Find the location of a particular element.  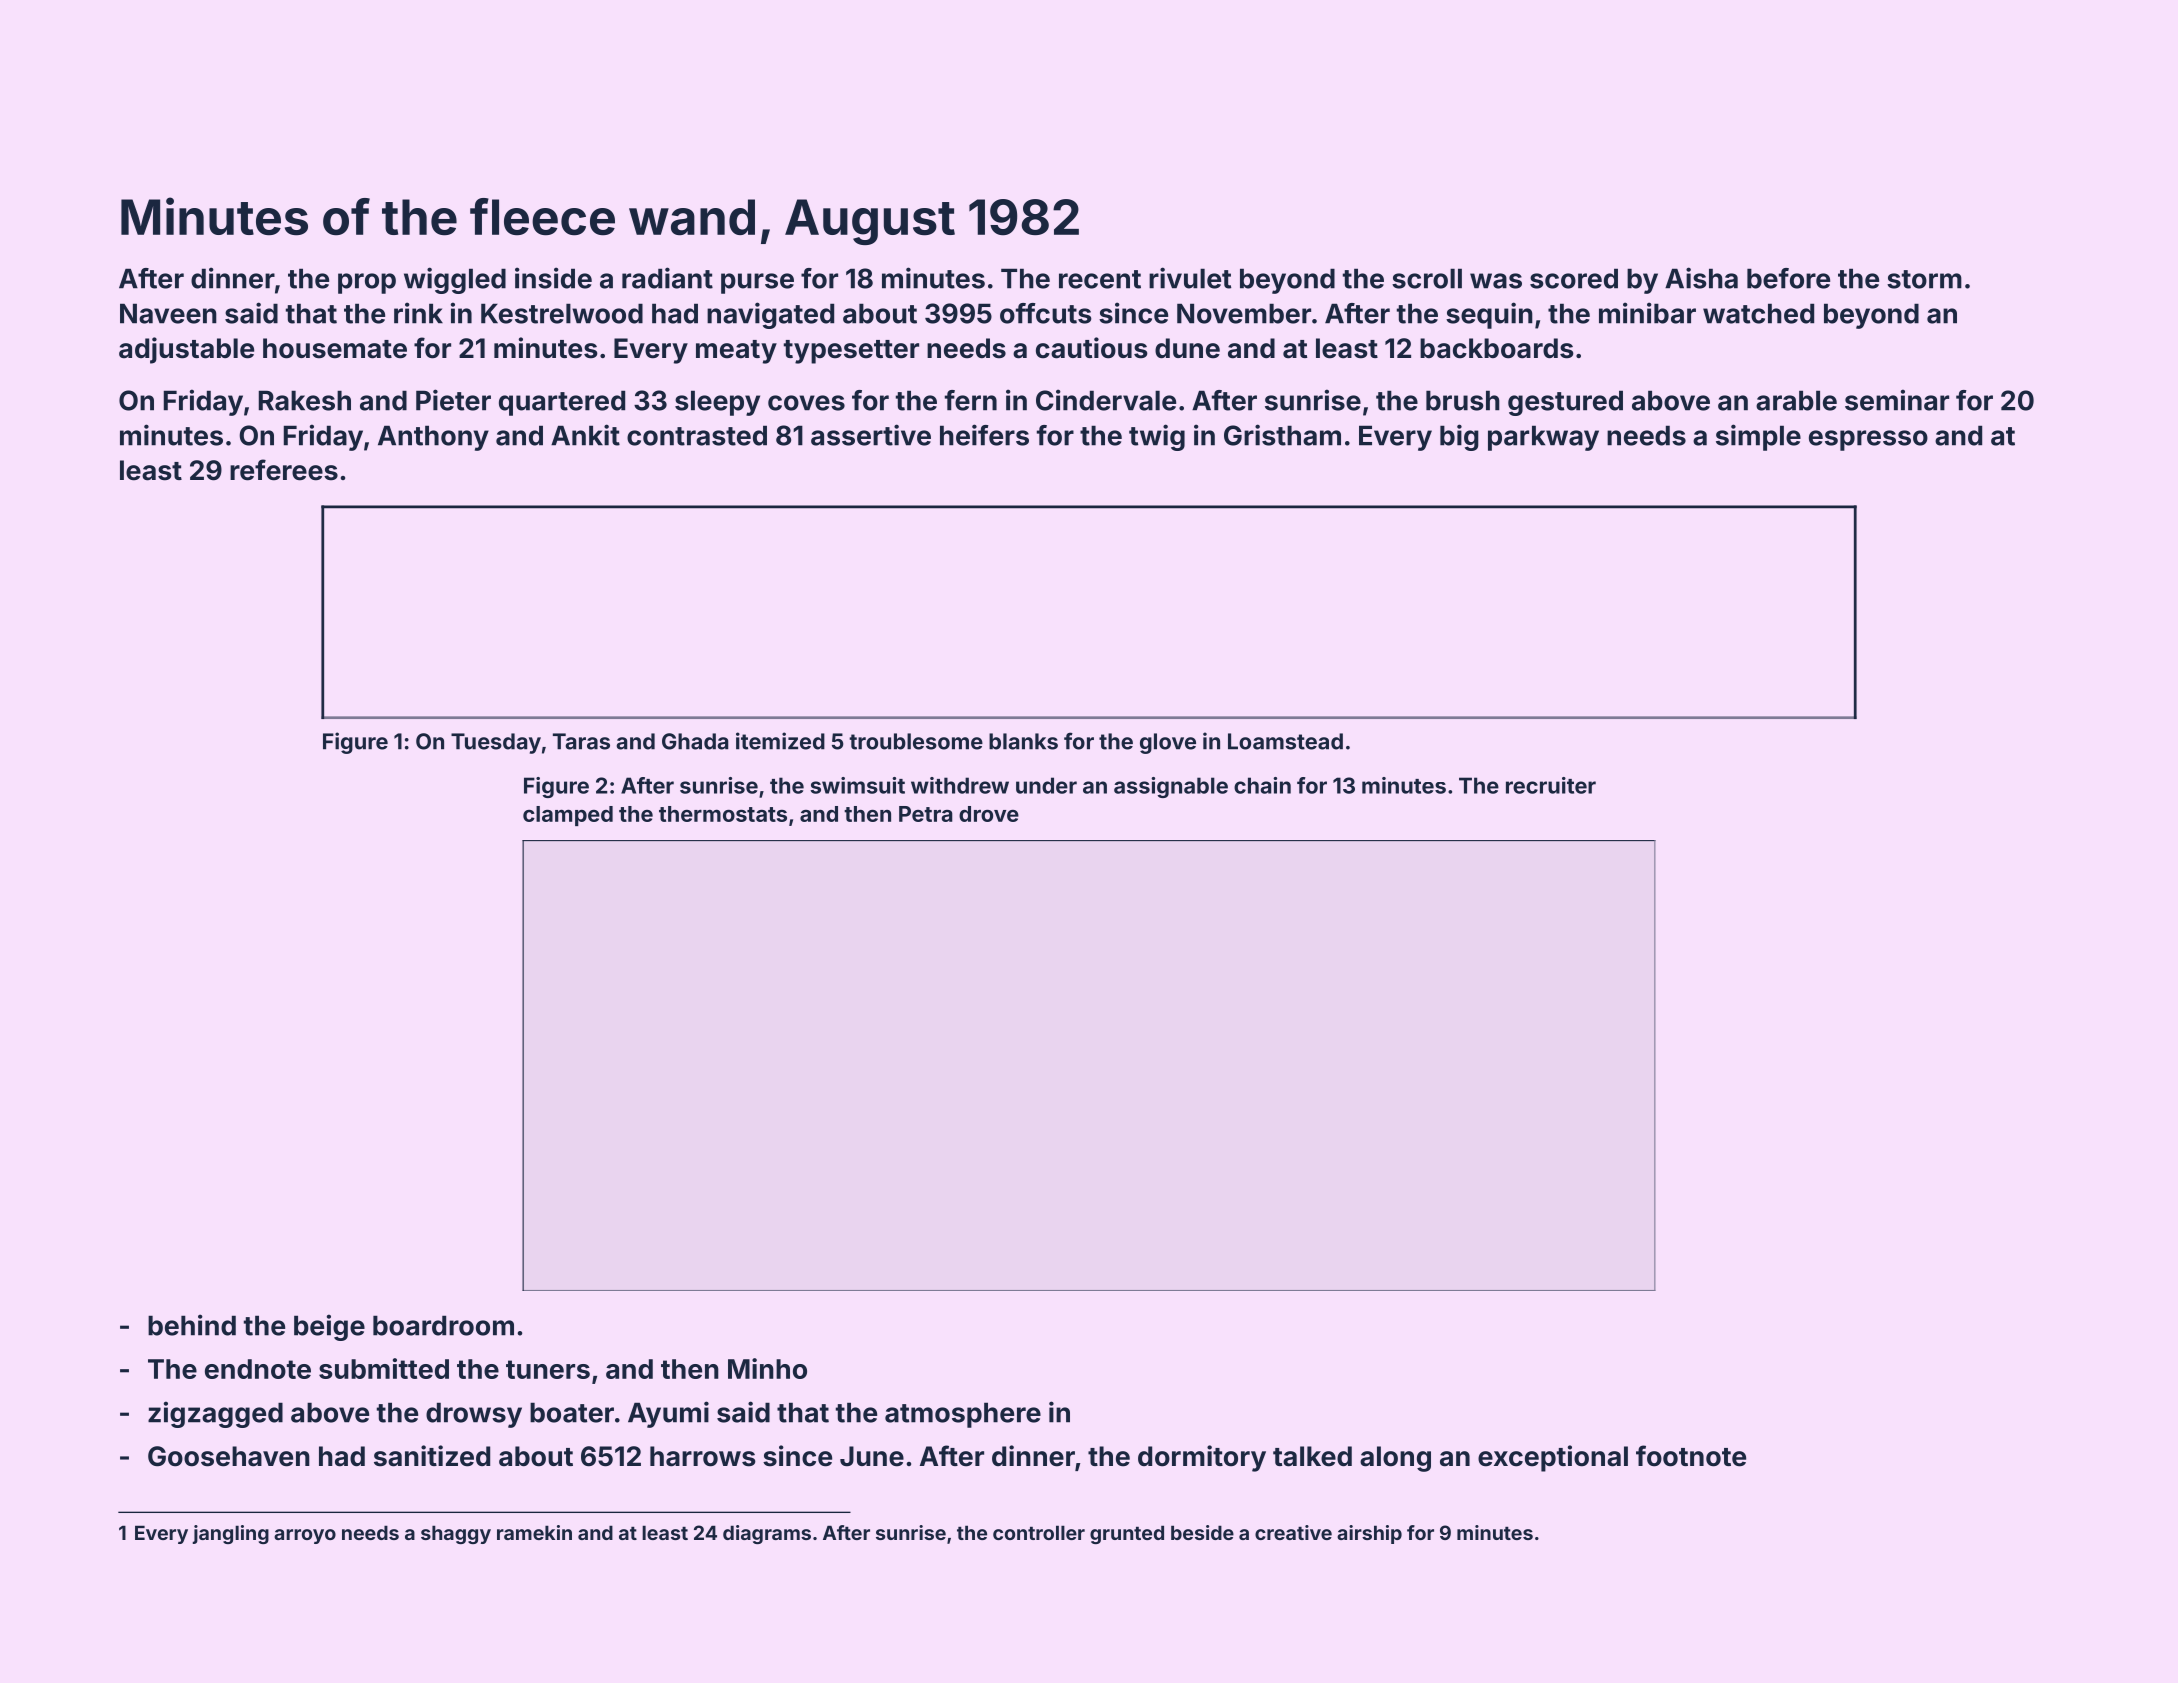

arroyo is located at coordinates (305, 1536).
